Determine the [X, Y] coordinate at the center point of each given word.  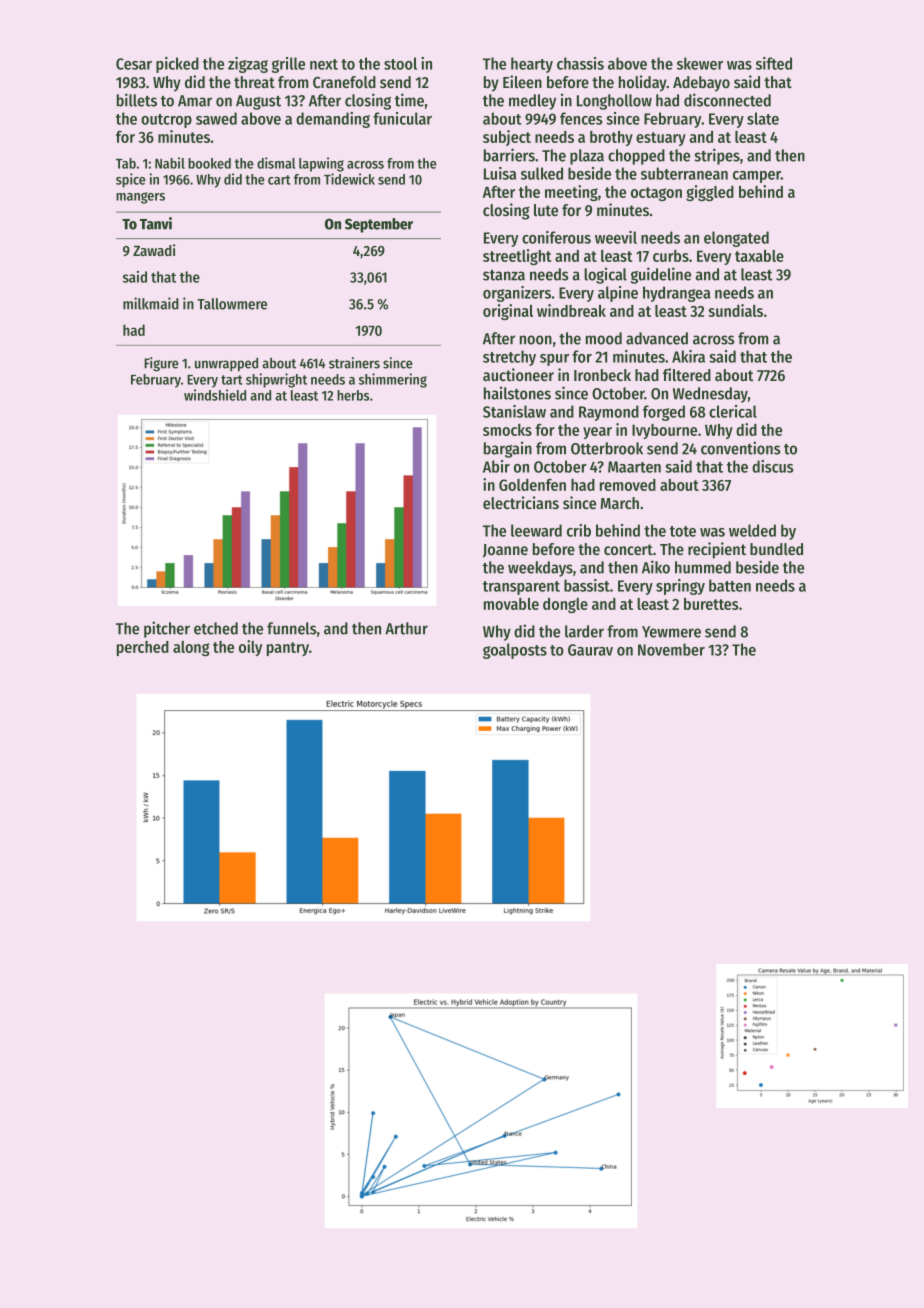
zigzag [248, 65]
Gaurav [590, 650]
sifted [774, 63]
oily [250, 648]
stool [400, 63]
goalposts [515, 651]
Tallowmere [232, 304]
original [508, 312]
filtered [687, 374]
